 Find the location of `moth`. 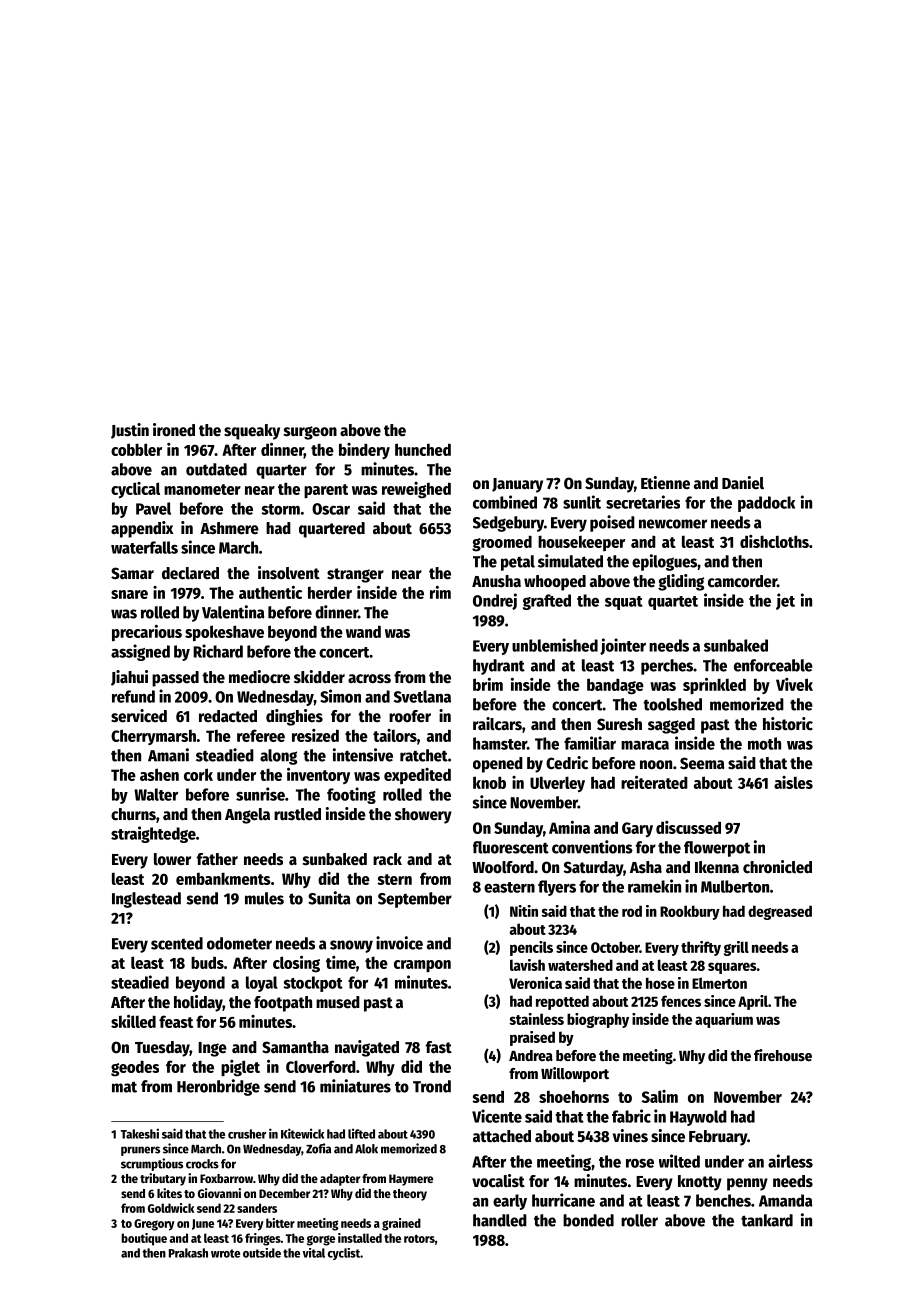

moth is located at coordinates (764, 743).
